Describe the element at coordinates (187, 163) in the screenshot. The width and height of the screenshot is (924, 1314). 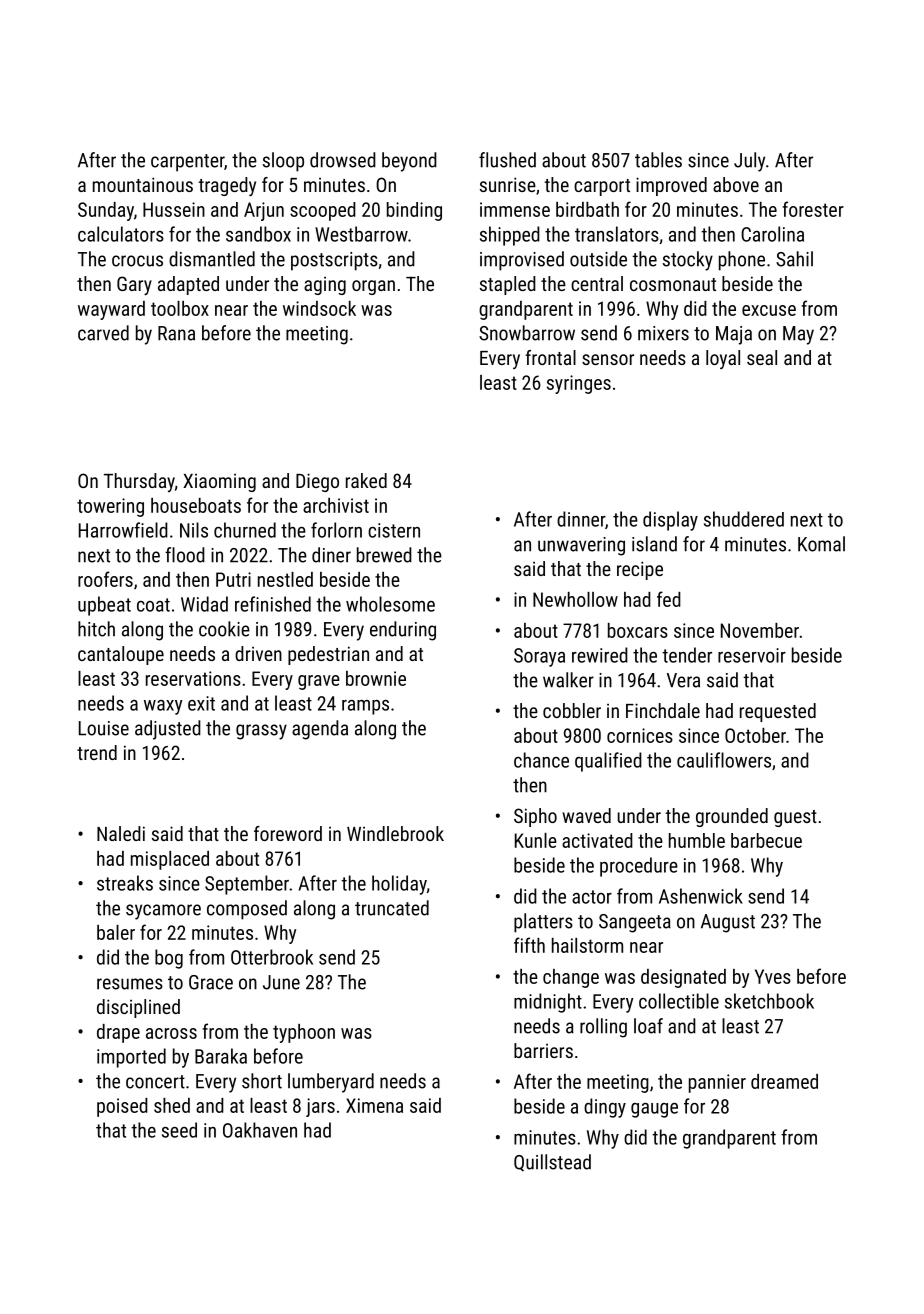
I see `carpenter` at that location.
